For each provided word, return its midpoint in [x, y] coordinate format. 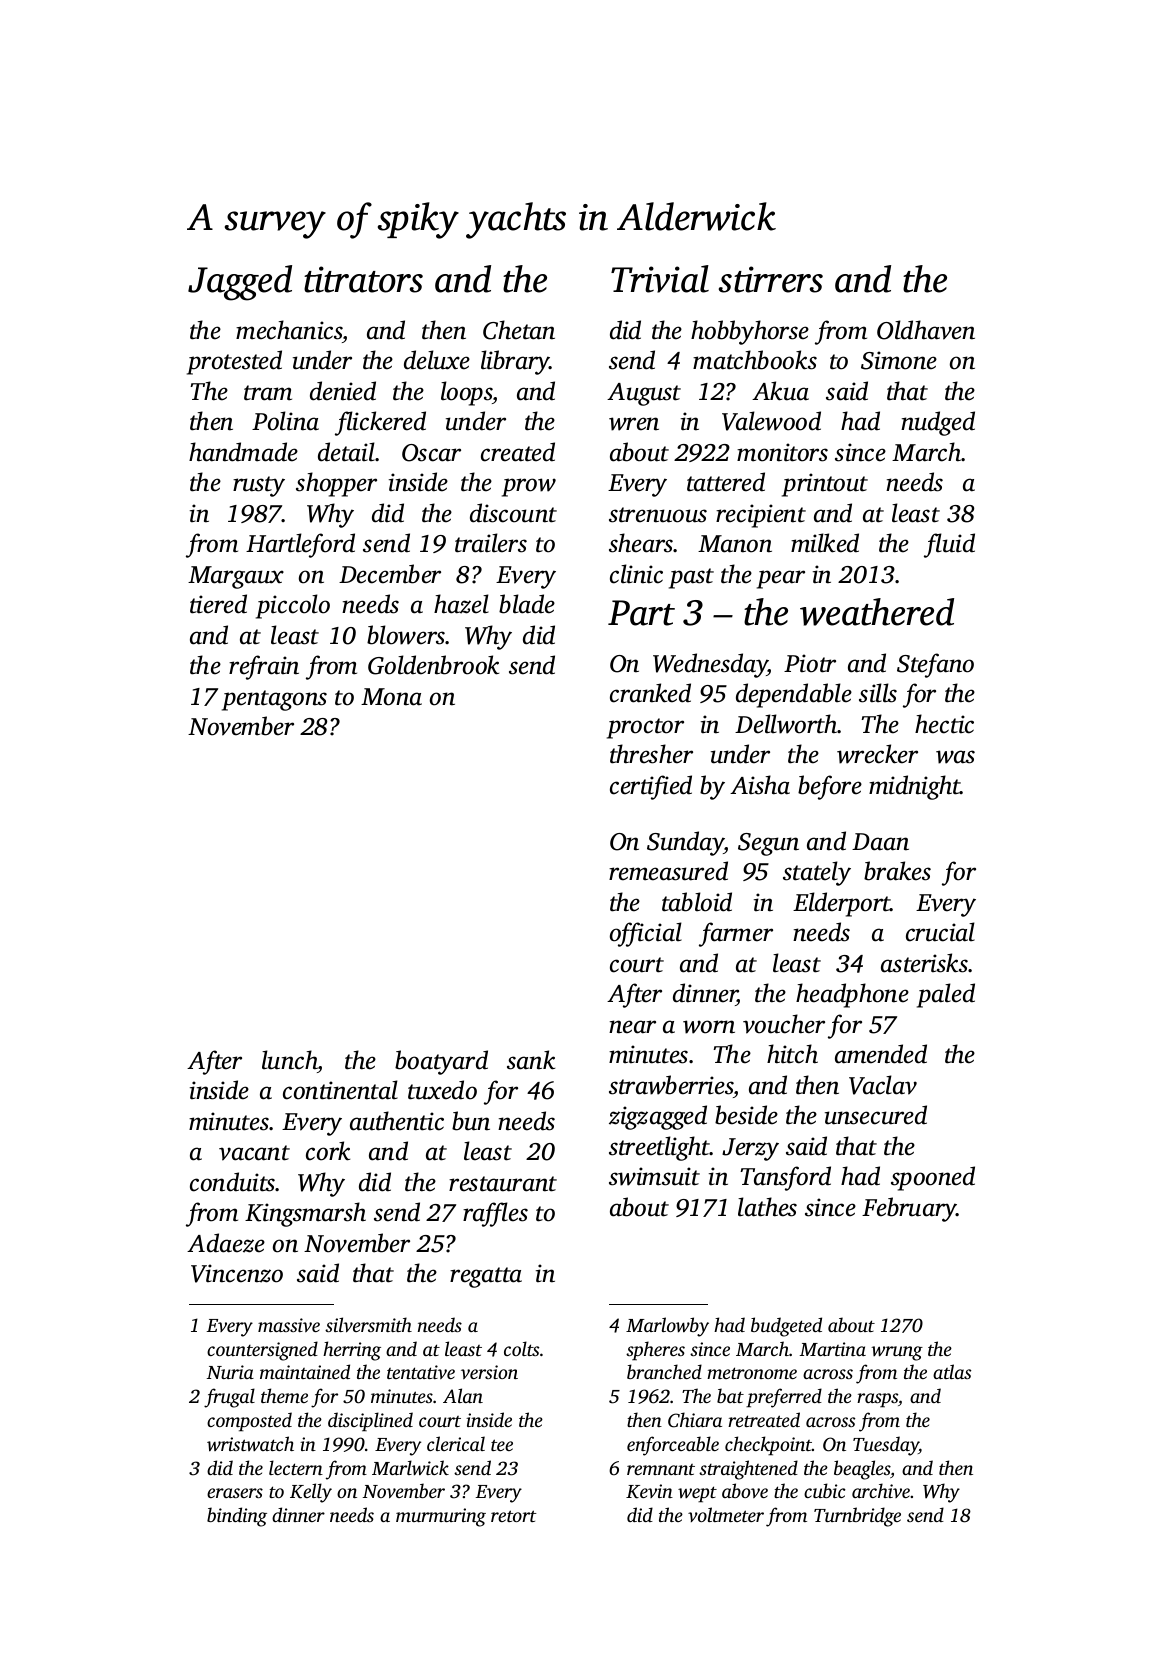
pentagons [274, 700]
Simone [899, 360]
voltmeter [726, 1514]
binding [237, 1517]
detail [346, 452]
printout [825, 485]
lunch [290, 1060]
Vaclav [883, 1085]
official [646, 934]
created [518, 452]
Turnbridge [857, 1517]
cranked [650, 693]
